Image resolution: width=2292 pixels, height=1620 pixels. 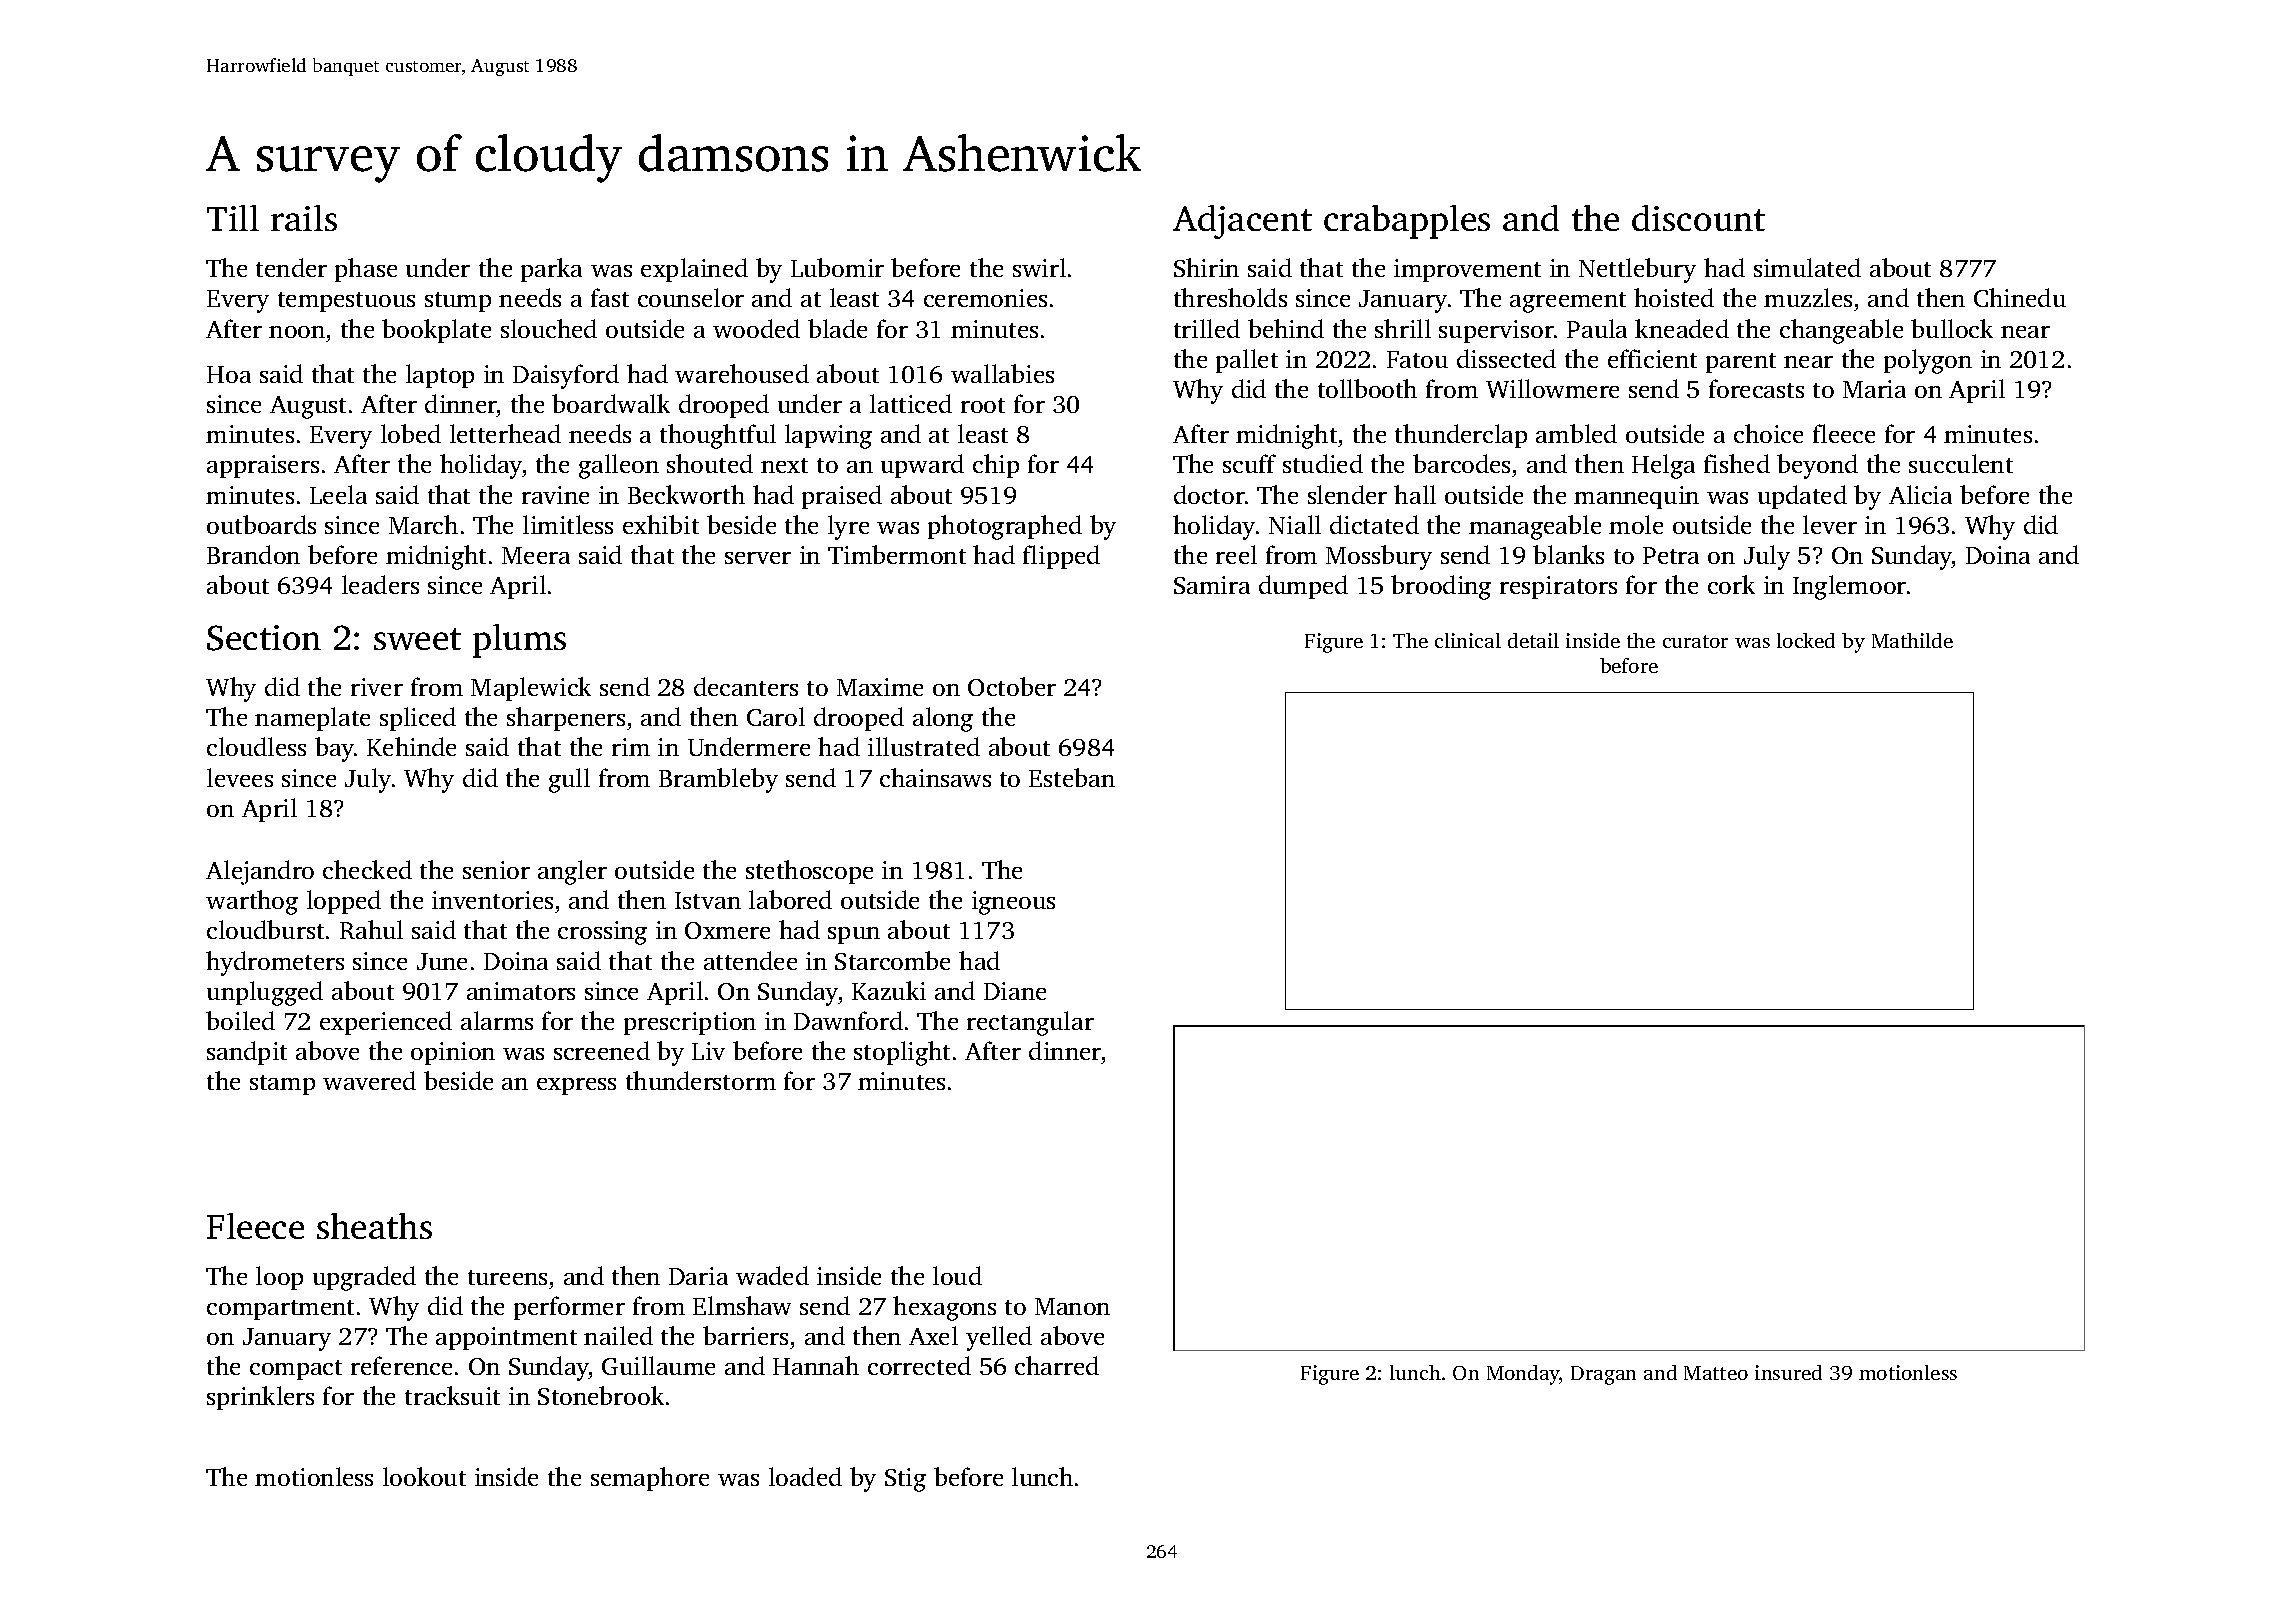 What do you see at coordinates (304, 218) in the document?
I see `rails` at bounding box center [304, 218].
